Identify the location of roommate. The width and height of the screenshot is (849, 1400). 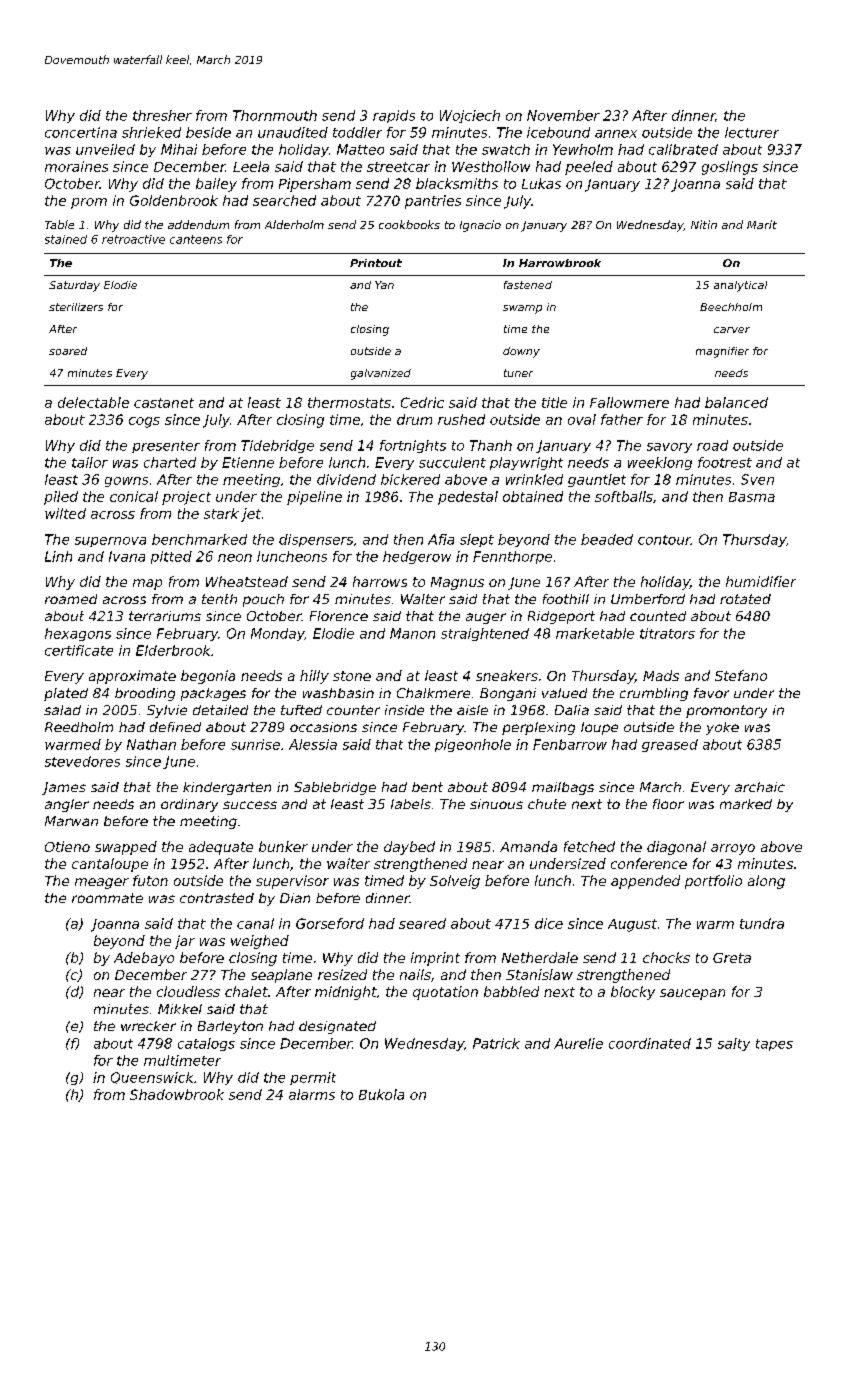
(107, 898).
